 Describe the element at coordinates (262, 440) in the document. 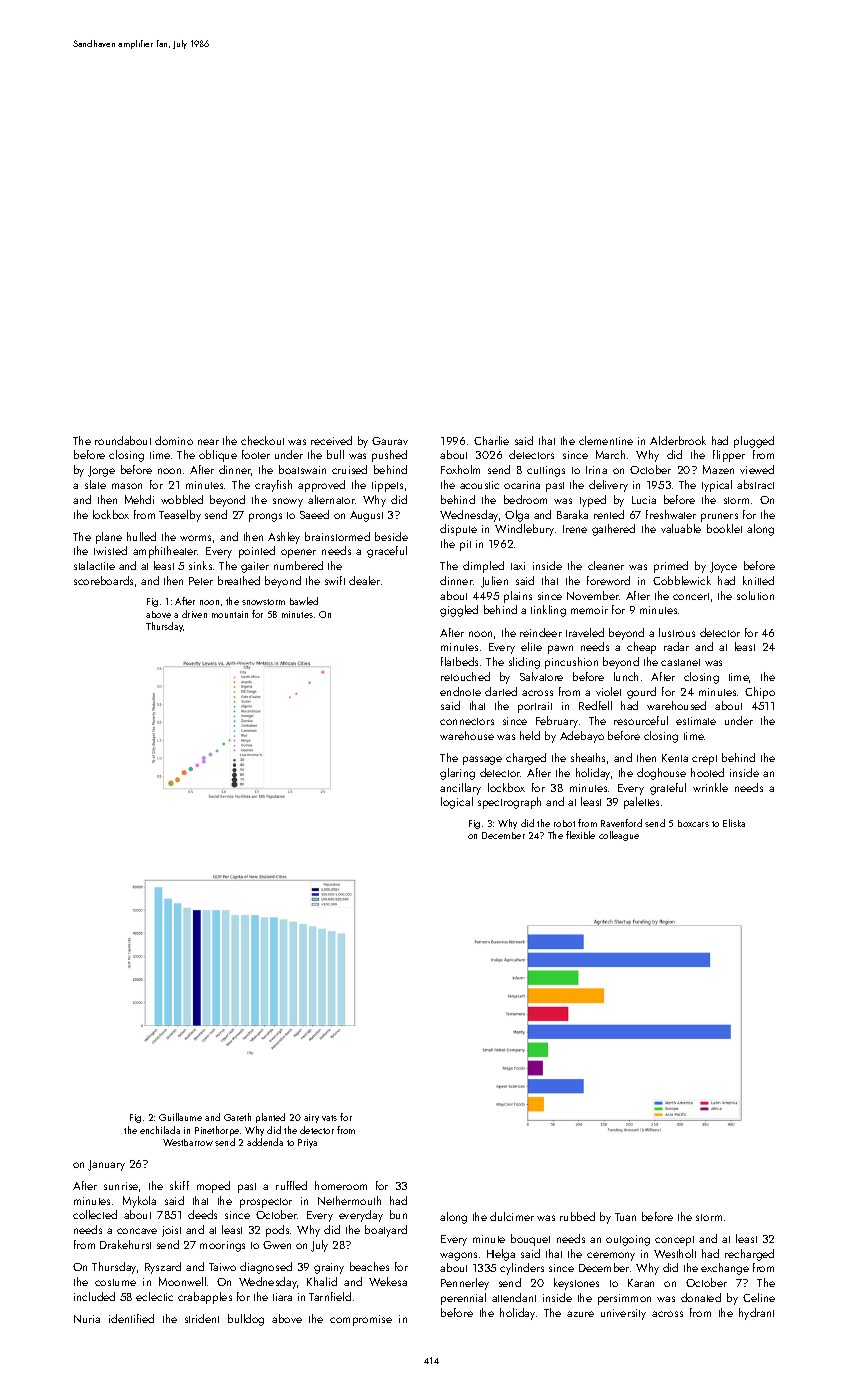

I see `checkout` at that location.
